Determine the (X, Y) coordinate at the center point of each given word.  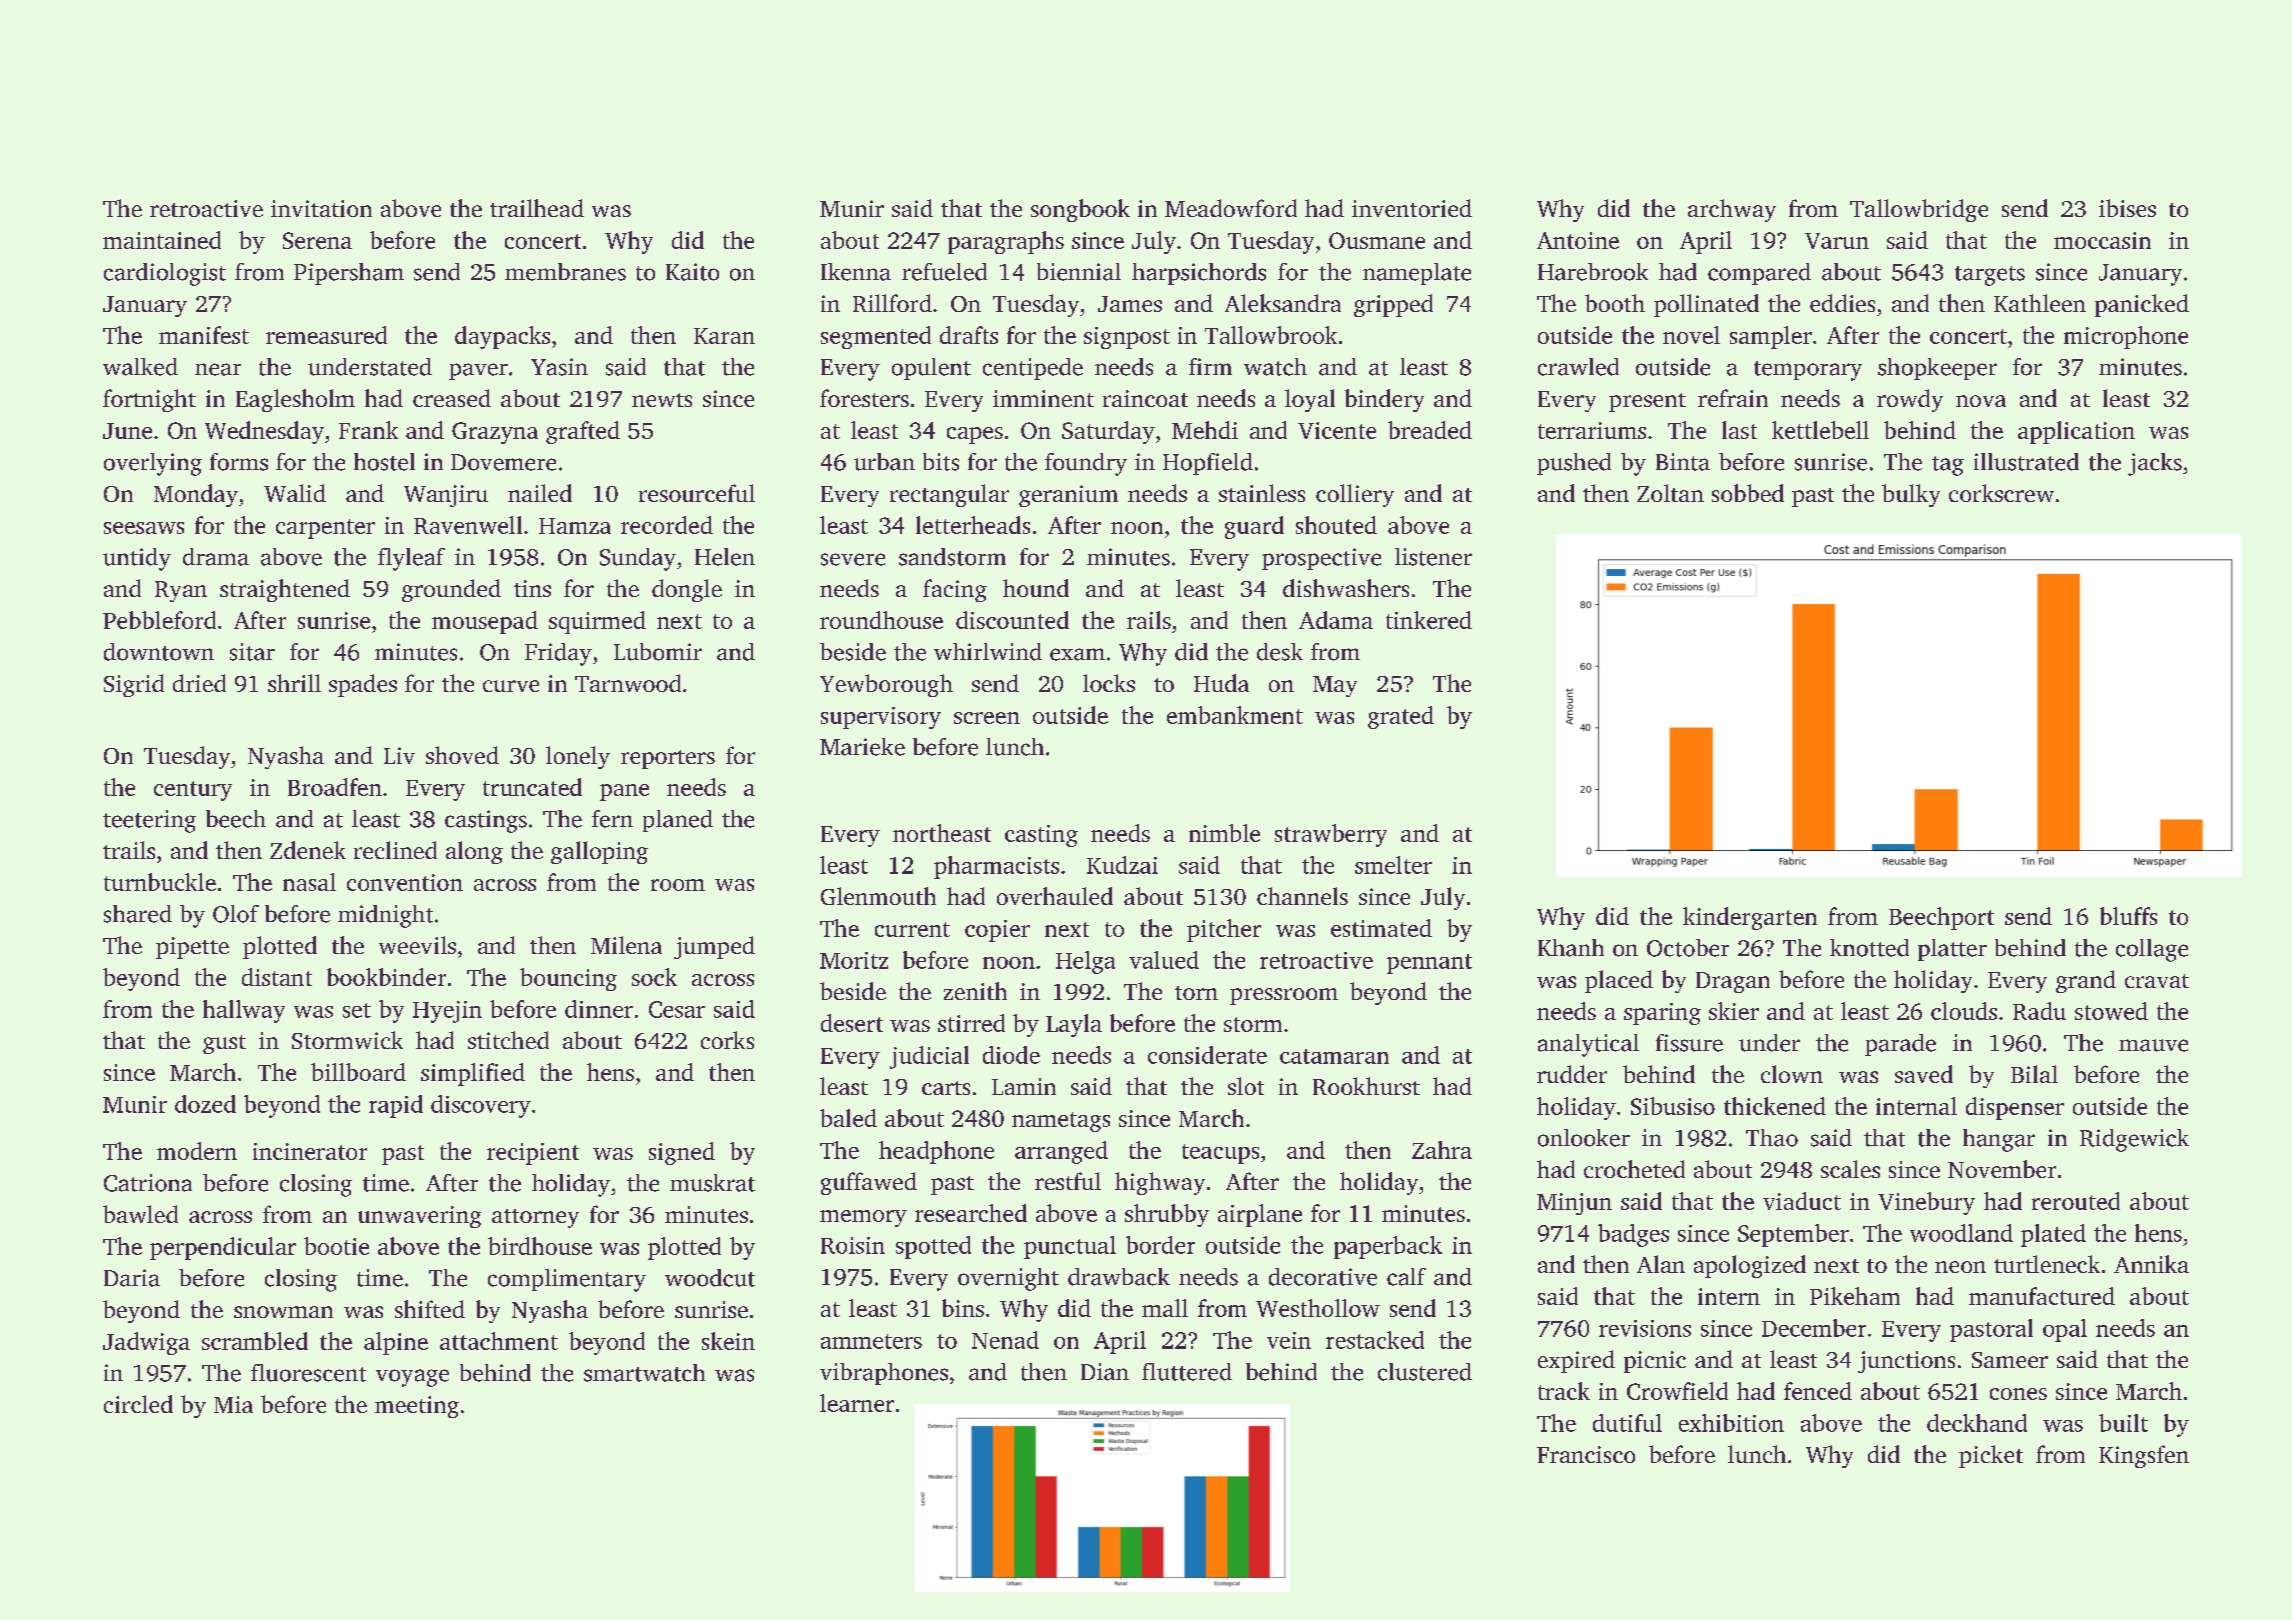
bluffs (2128, 916)
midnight (385, 916)
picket (1991, 1456)
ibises (2127, 208)
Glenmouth (878, 896)
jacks (2155, 464)
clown (1792, 1074)
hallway (244, 1011)
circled (138, 1404)
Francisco (1586, 1454)
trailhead (537, 208)
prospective (1321, 559)
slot (1246, 1086)
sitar (252, 652)
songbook (1080, 210)
